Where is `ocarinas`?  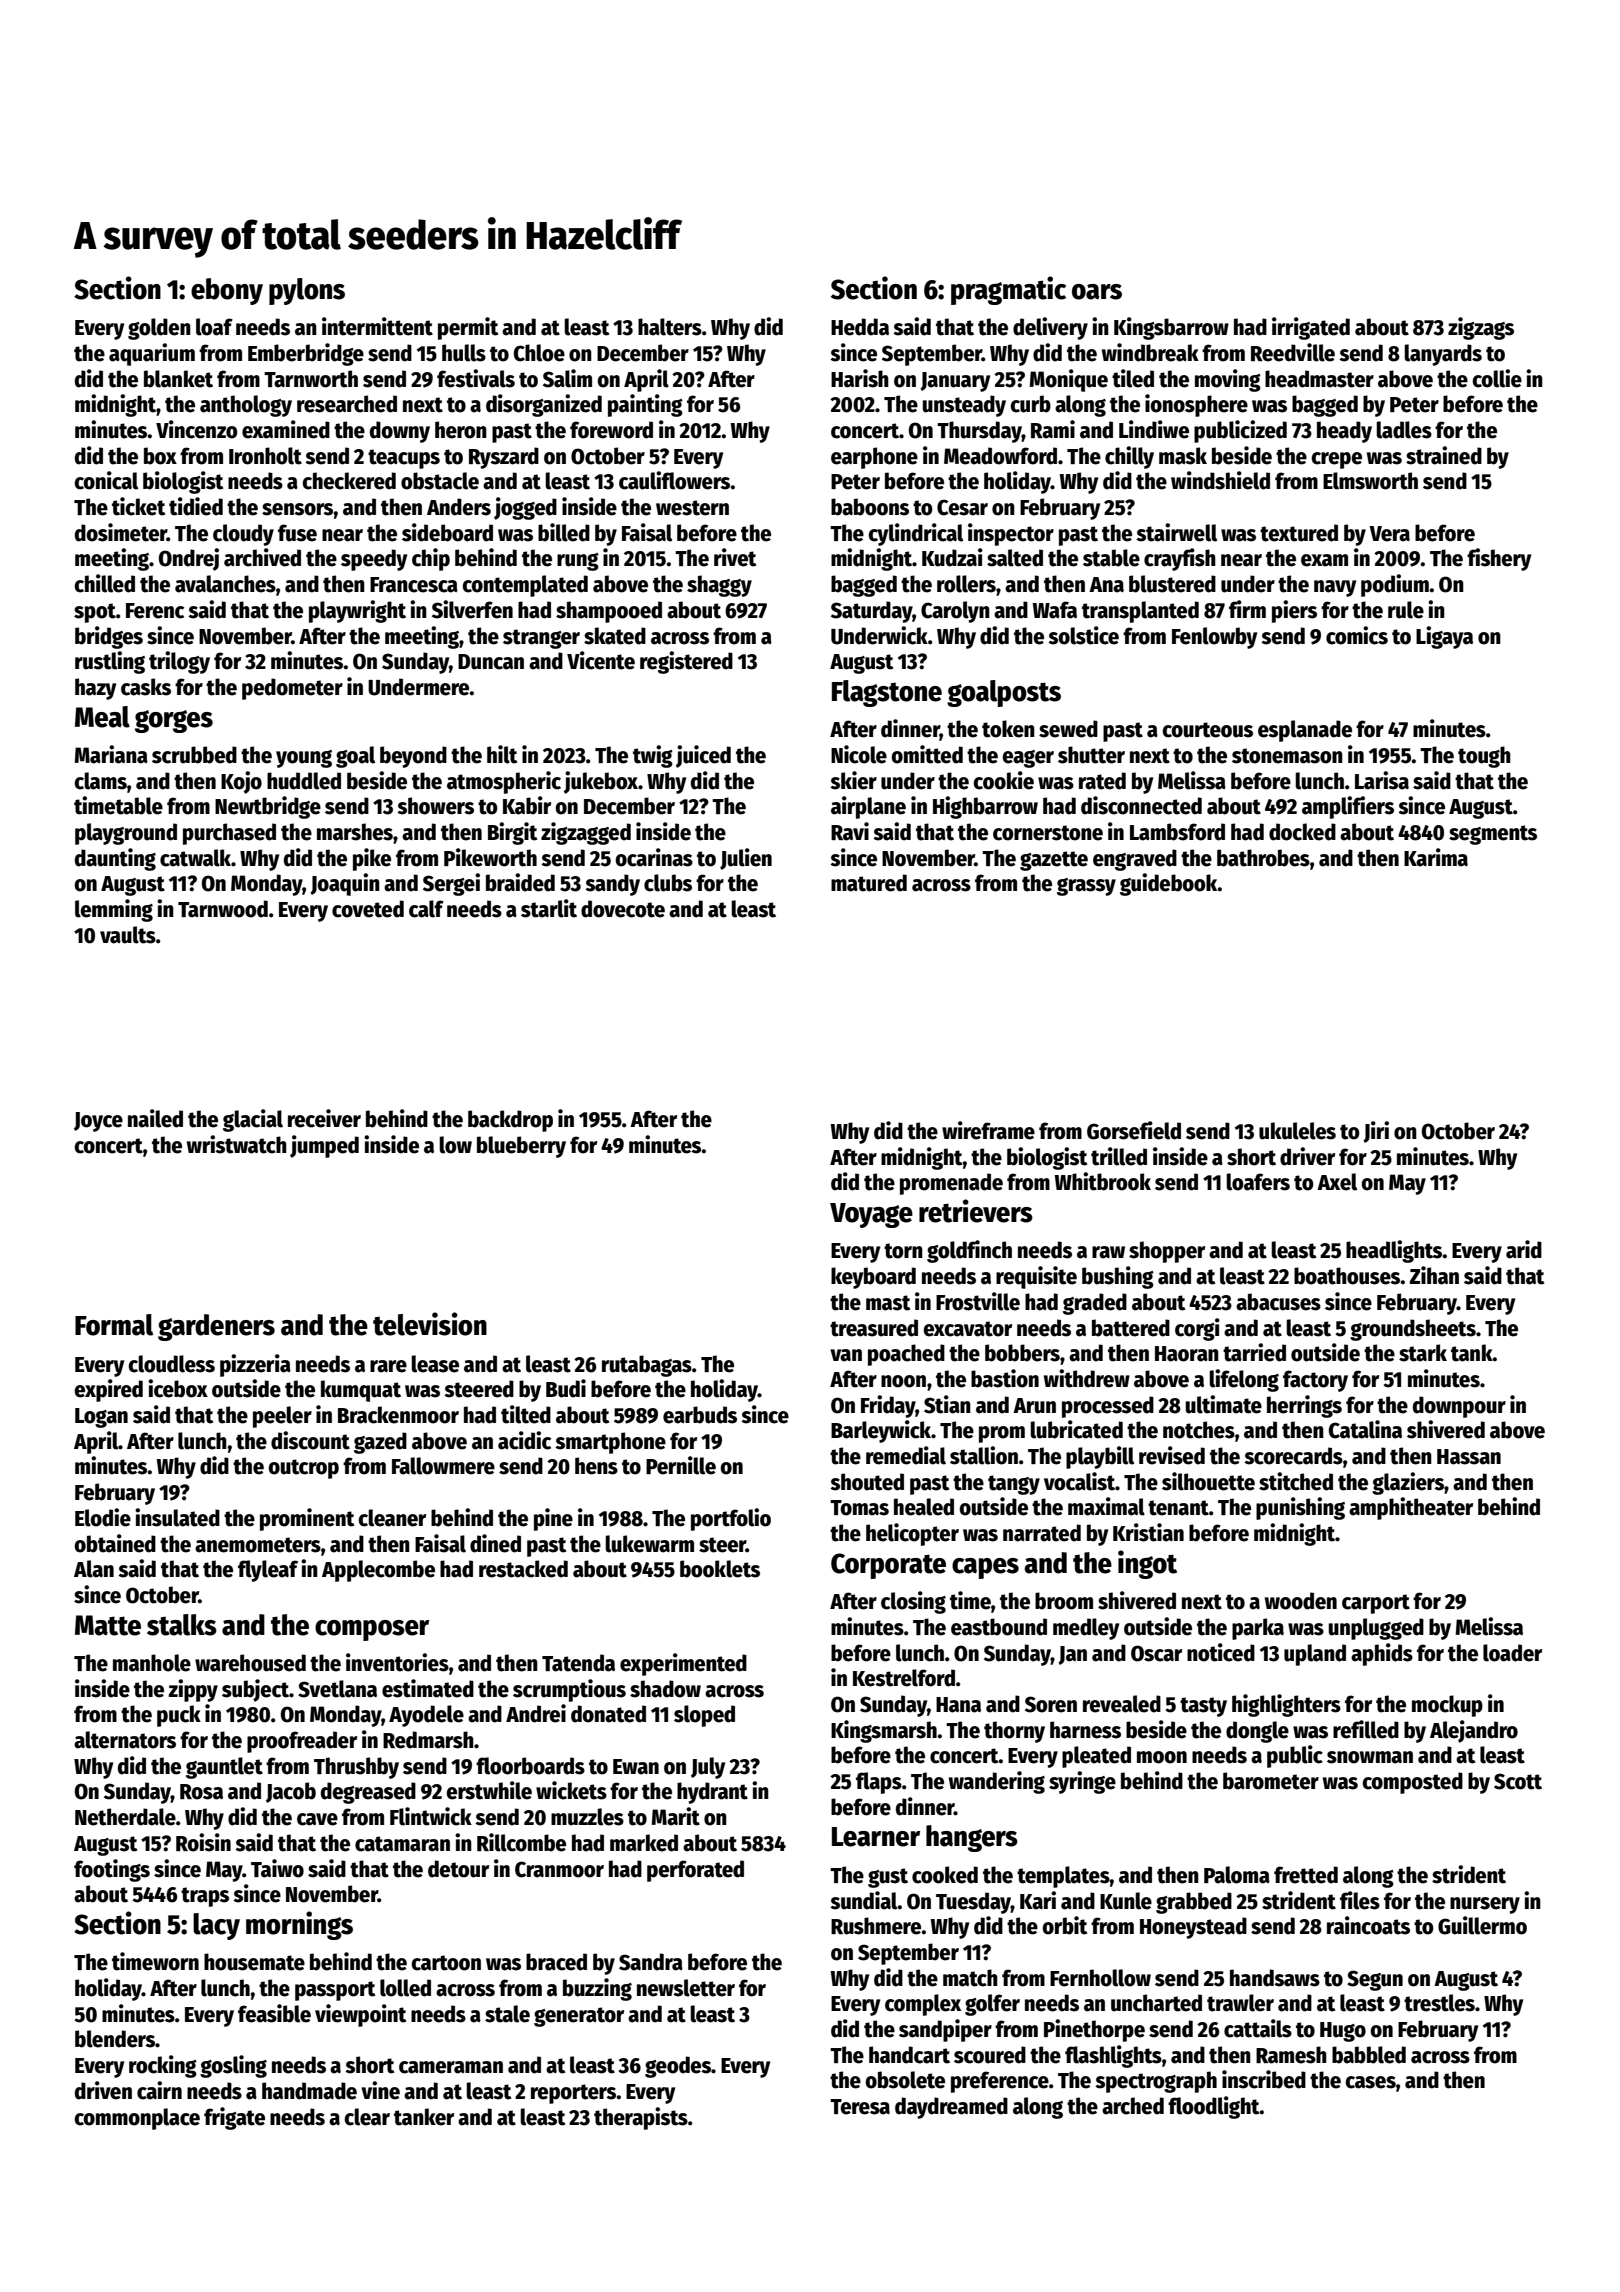 ocarinas is located at coordinates (654, 857).
